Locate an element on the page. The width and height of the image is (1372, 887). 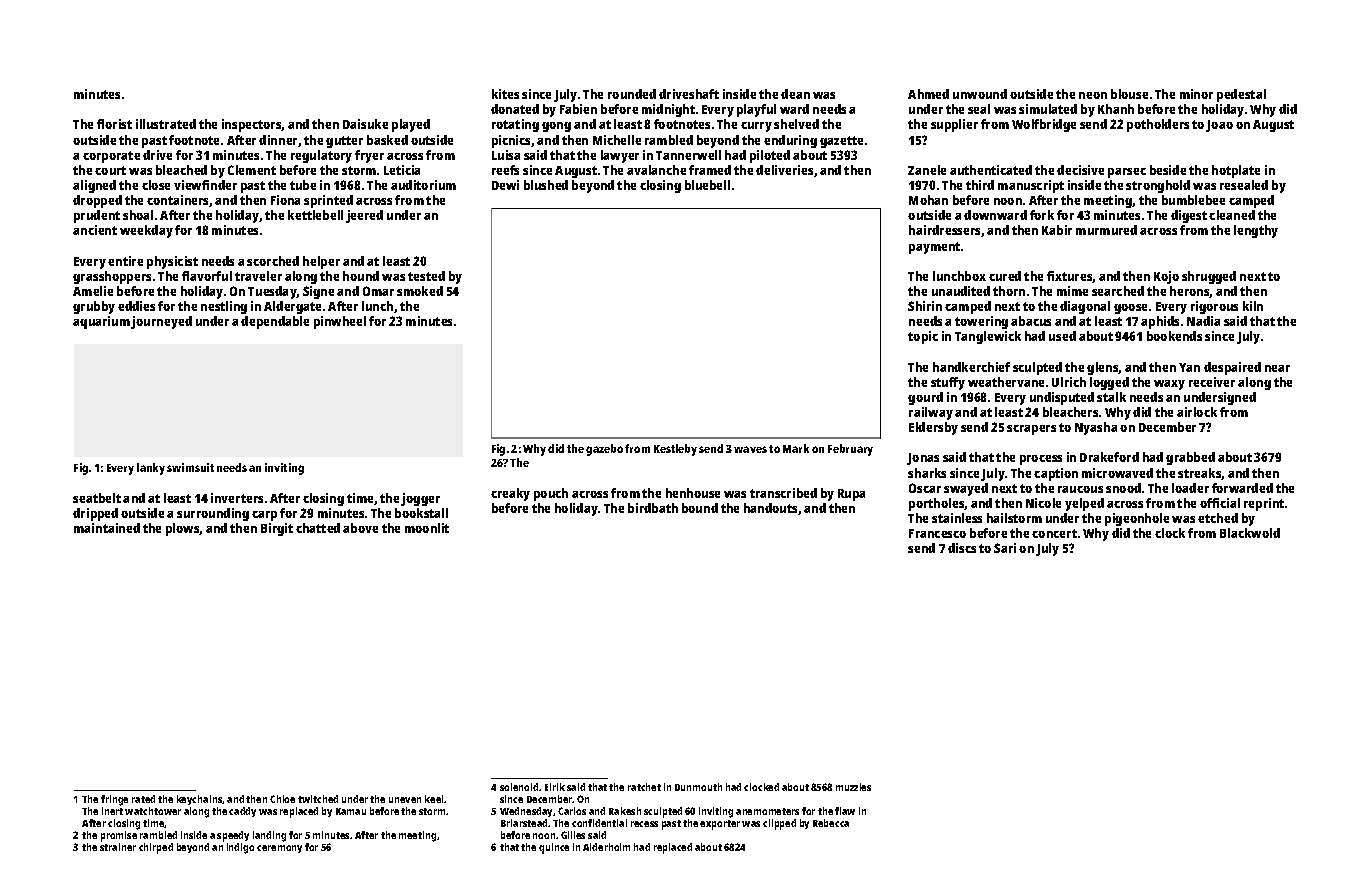
abacus is located at coordinates (1031, 321).
